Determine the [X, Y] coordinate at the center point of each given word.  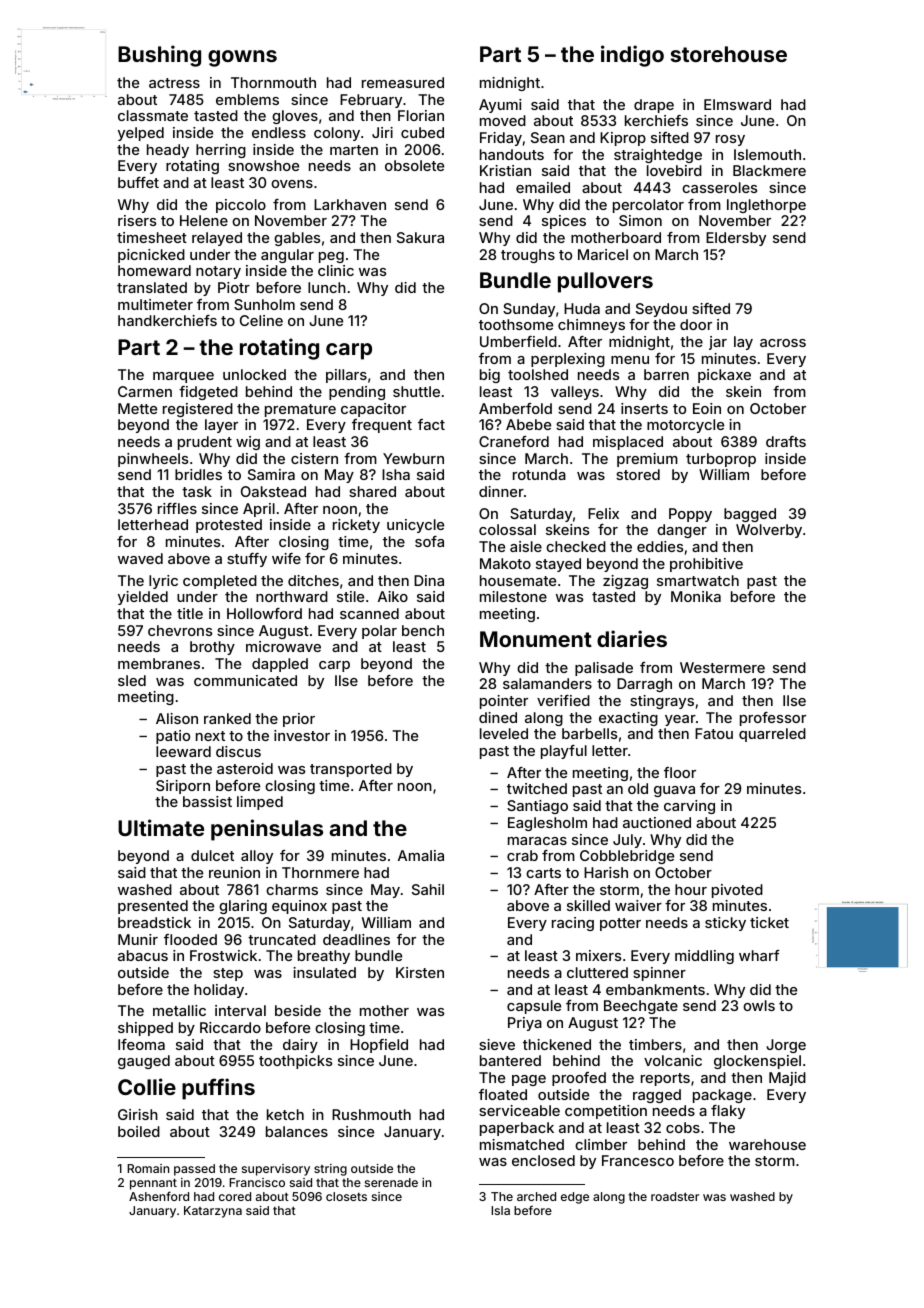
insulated [324, 972]
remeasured [403, 82]
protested [229, 526]
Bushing [159, 56]
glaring [243, 907]
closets [346, 1196]
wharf [759, 955]
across [783, 343]
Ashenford [159, 1196]
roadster [675, 1196]
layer [221, 426]
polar [379, 632]
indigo [632, 56]
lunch [327, 287]
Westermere [722, 667]
